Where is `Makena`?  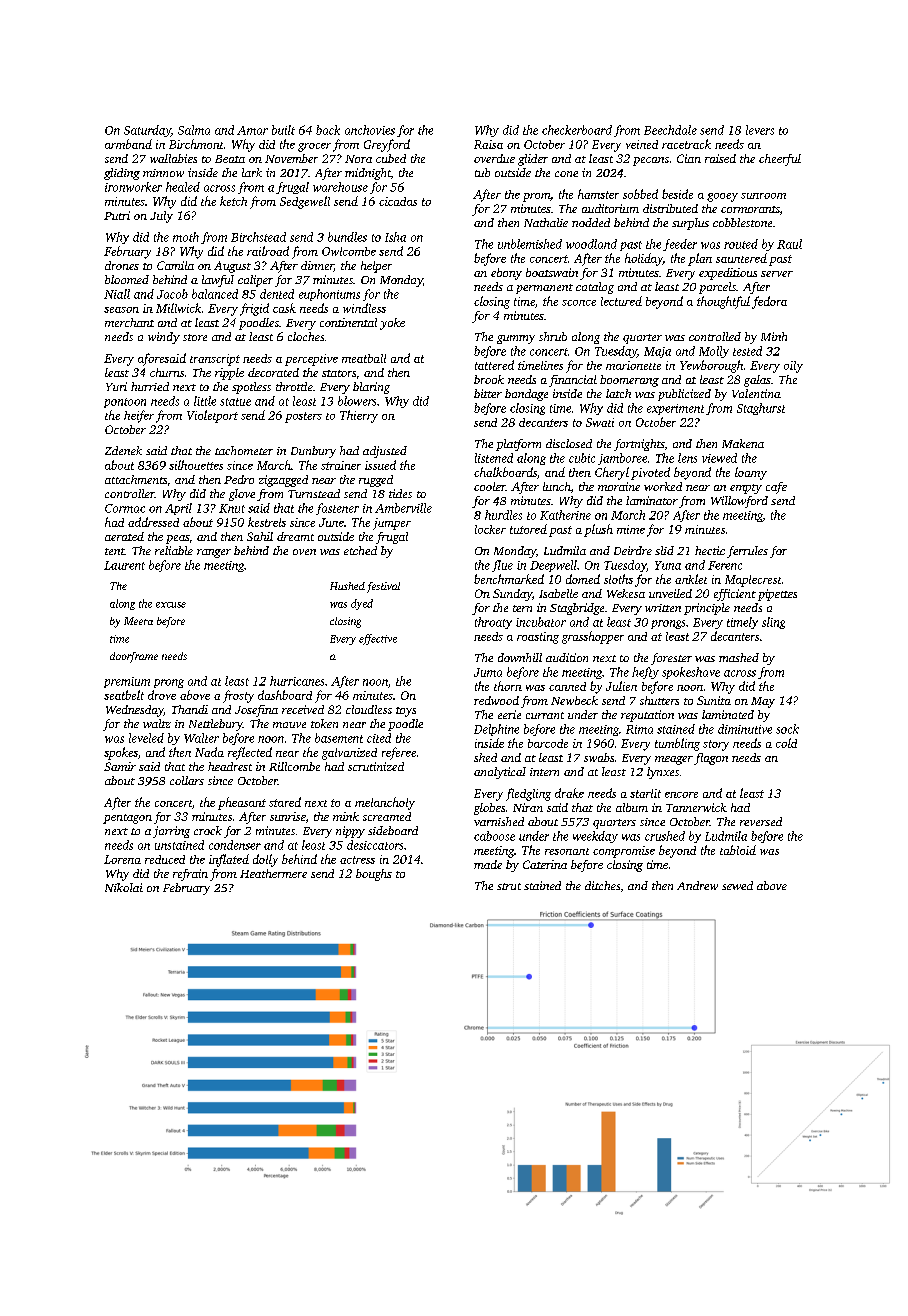
Makena is located at coordinates (743, 443).
